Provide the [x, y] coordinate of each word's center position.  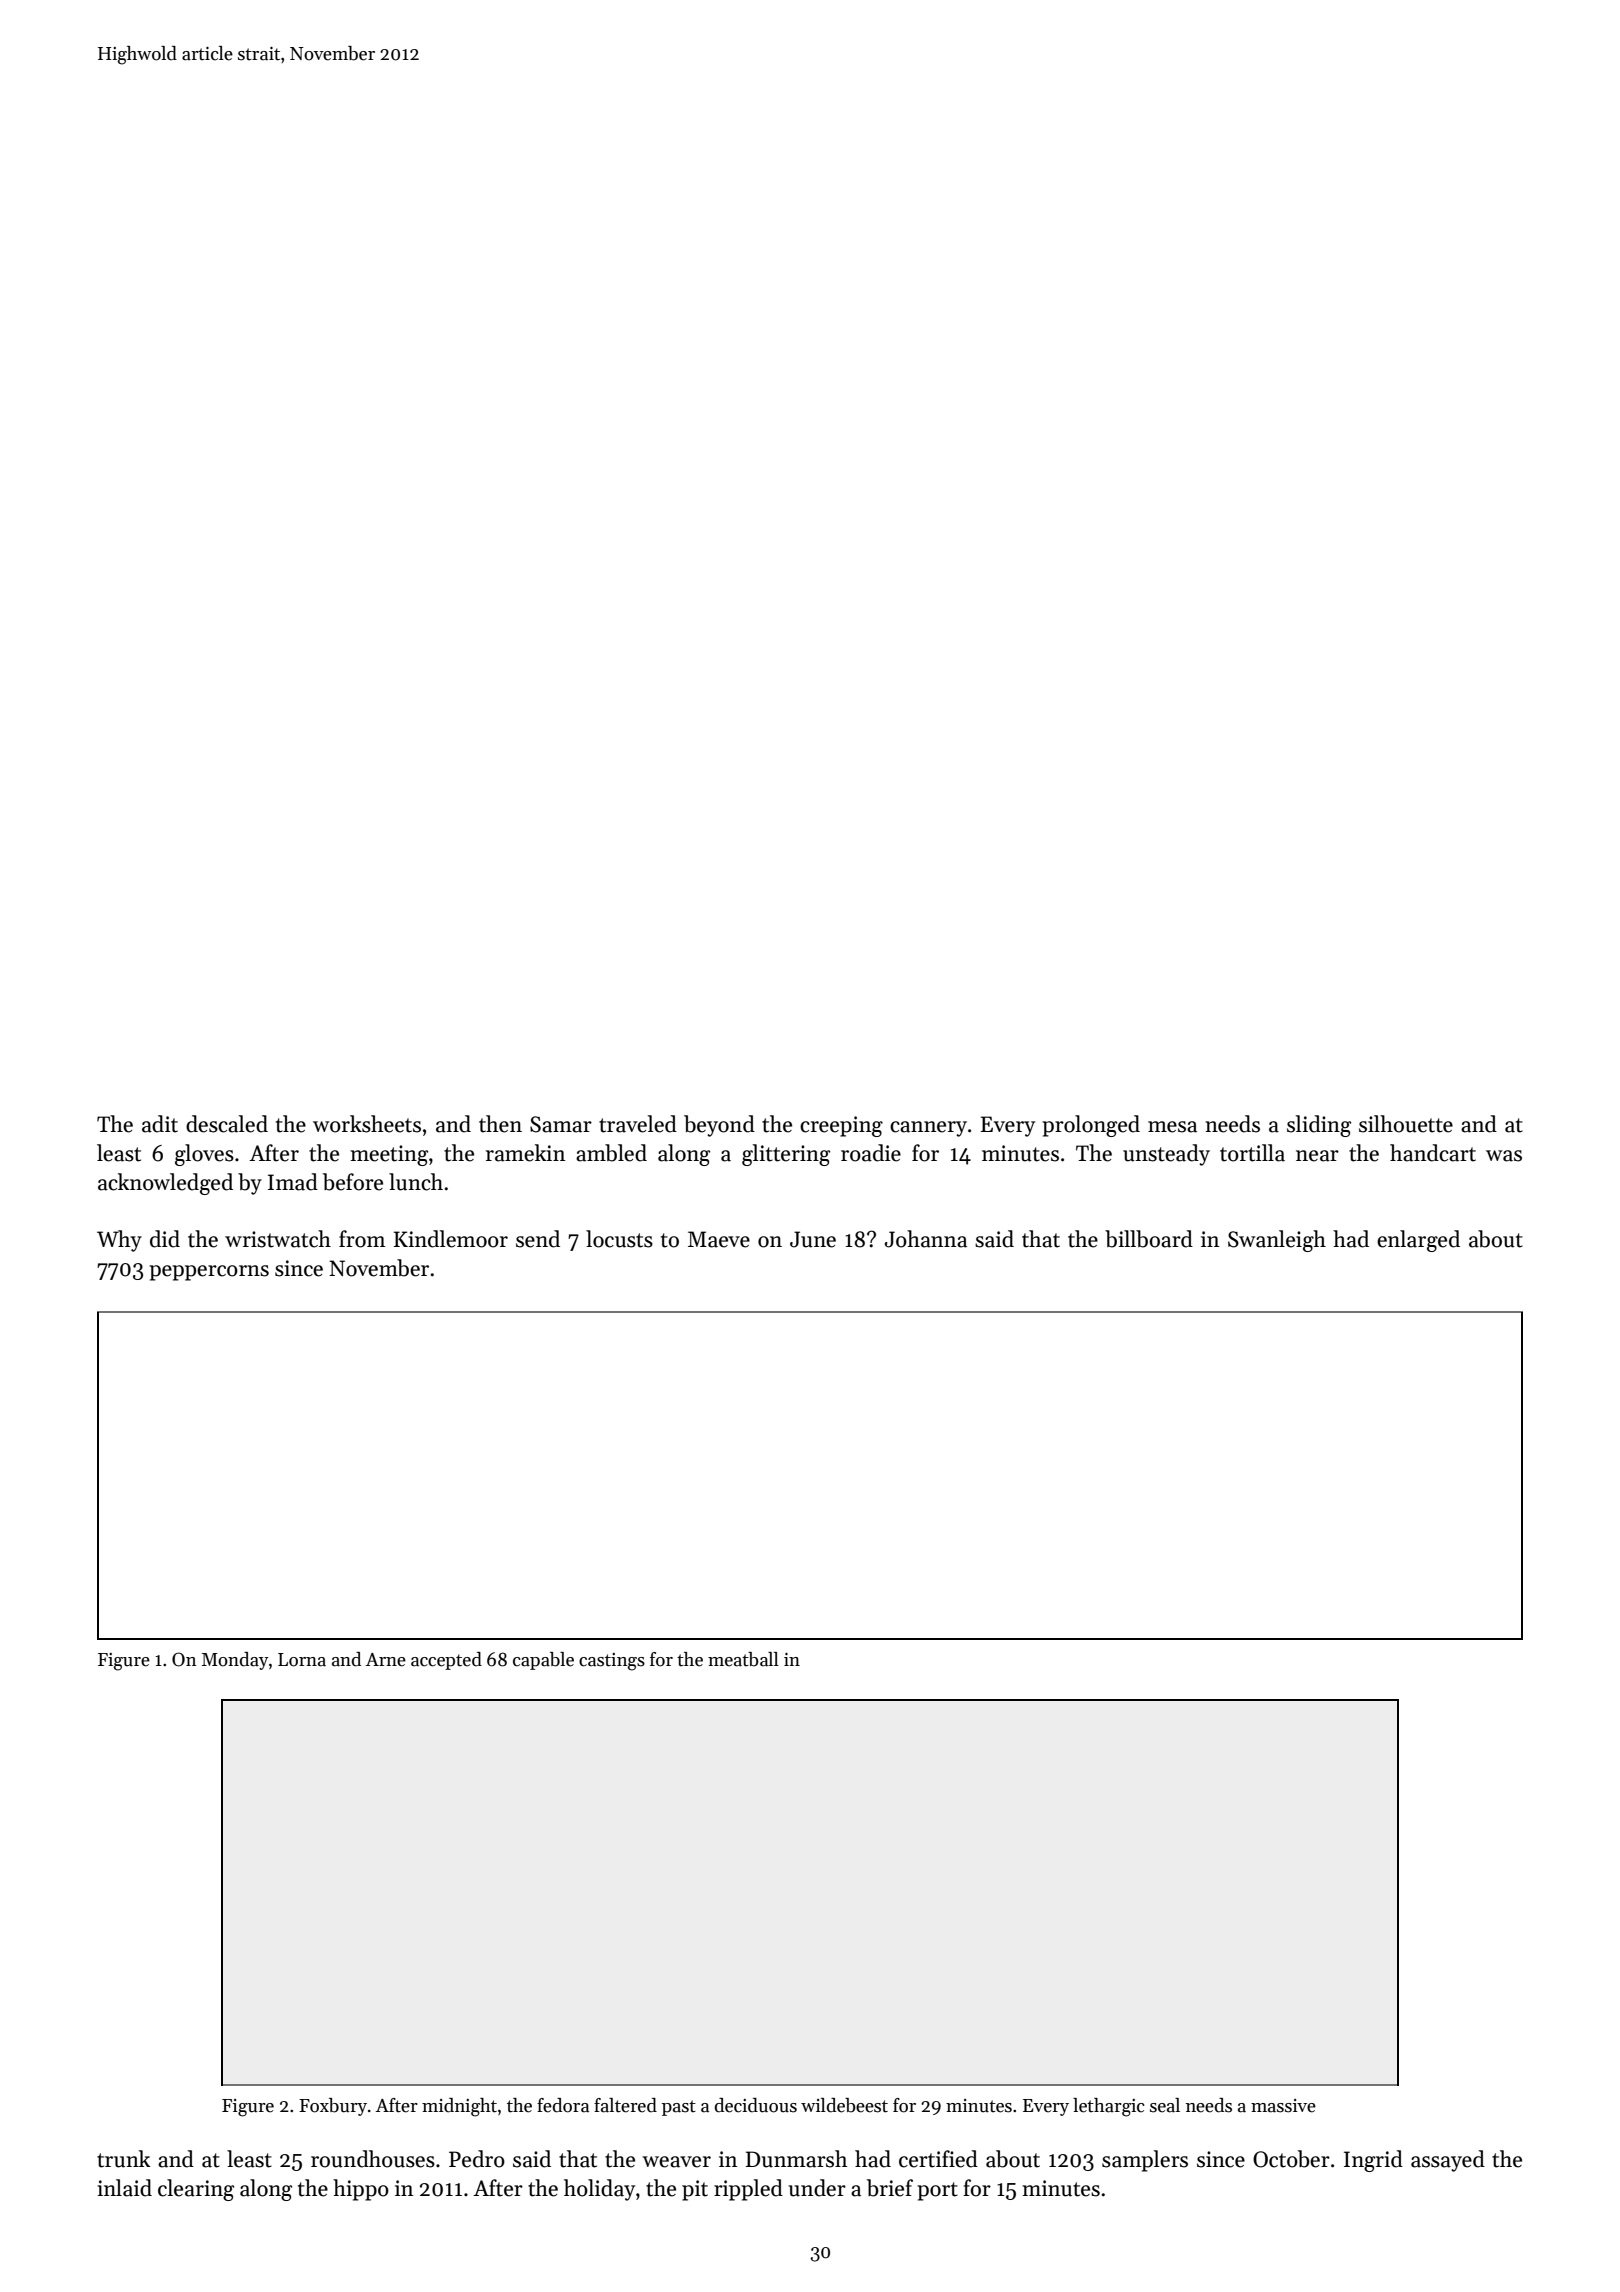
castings [612, 1662]
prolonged [1091, 1126]
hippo [361, 2190]
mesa [1172, 1127]
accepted [446, 1661]
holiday [599, 2190]
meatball [743, 1659]
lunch [416, 1182]
